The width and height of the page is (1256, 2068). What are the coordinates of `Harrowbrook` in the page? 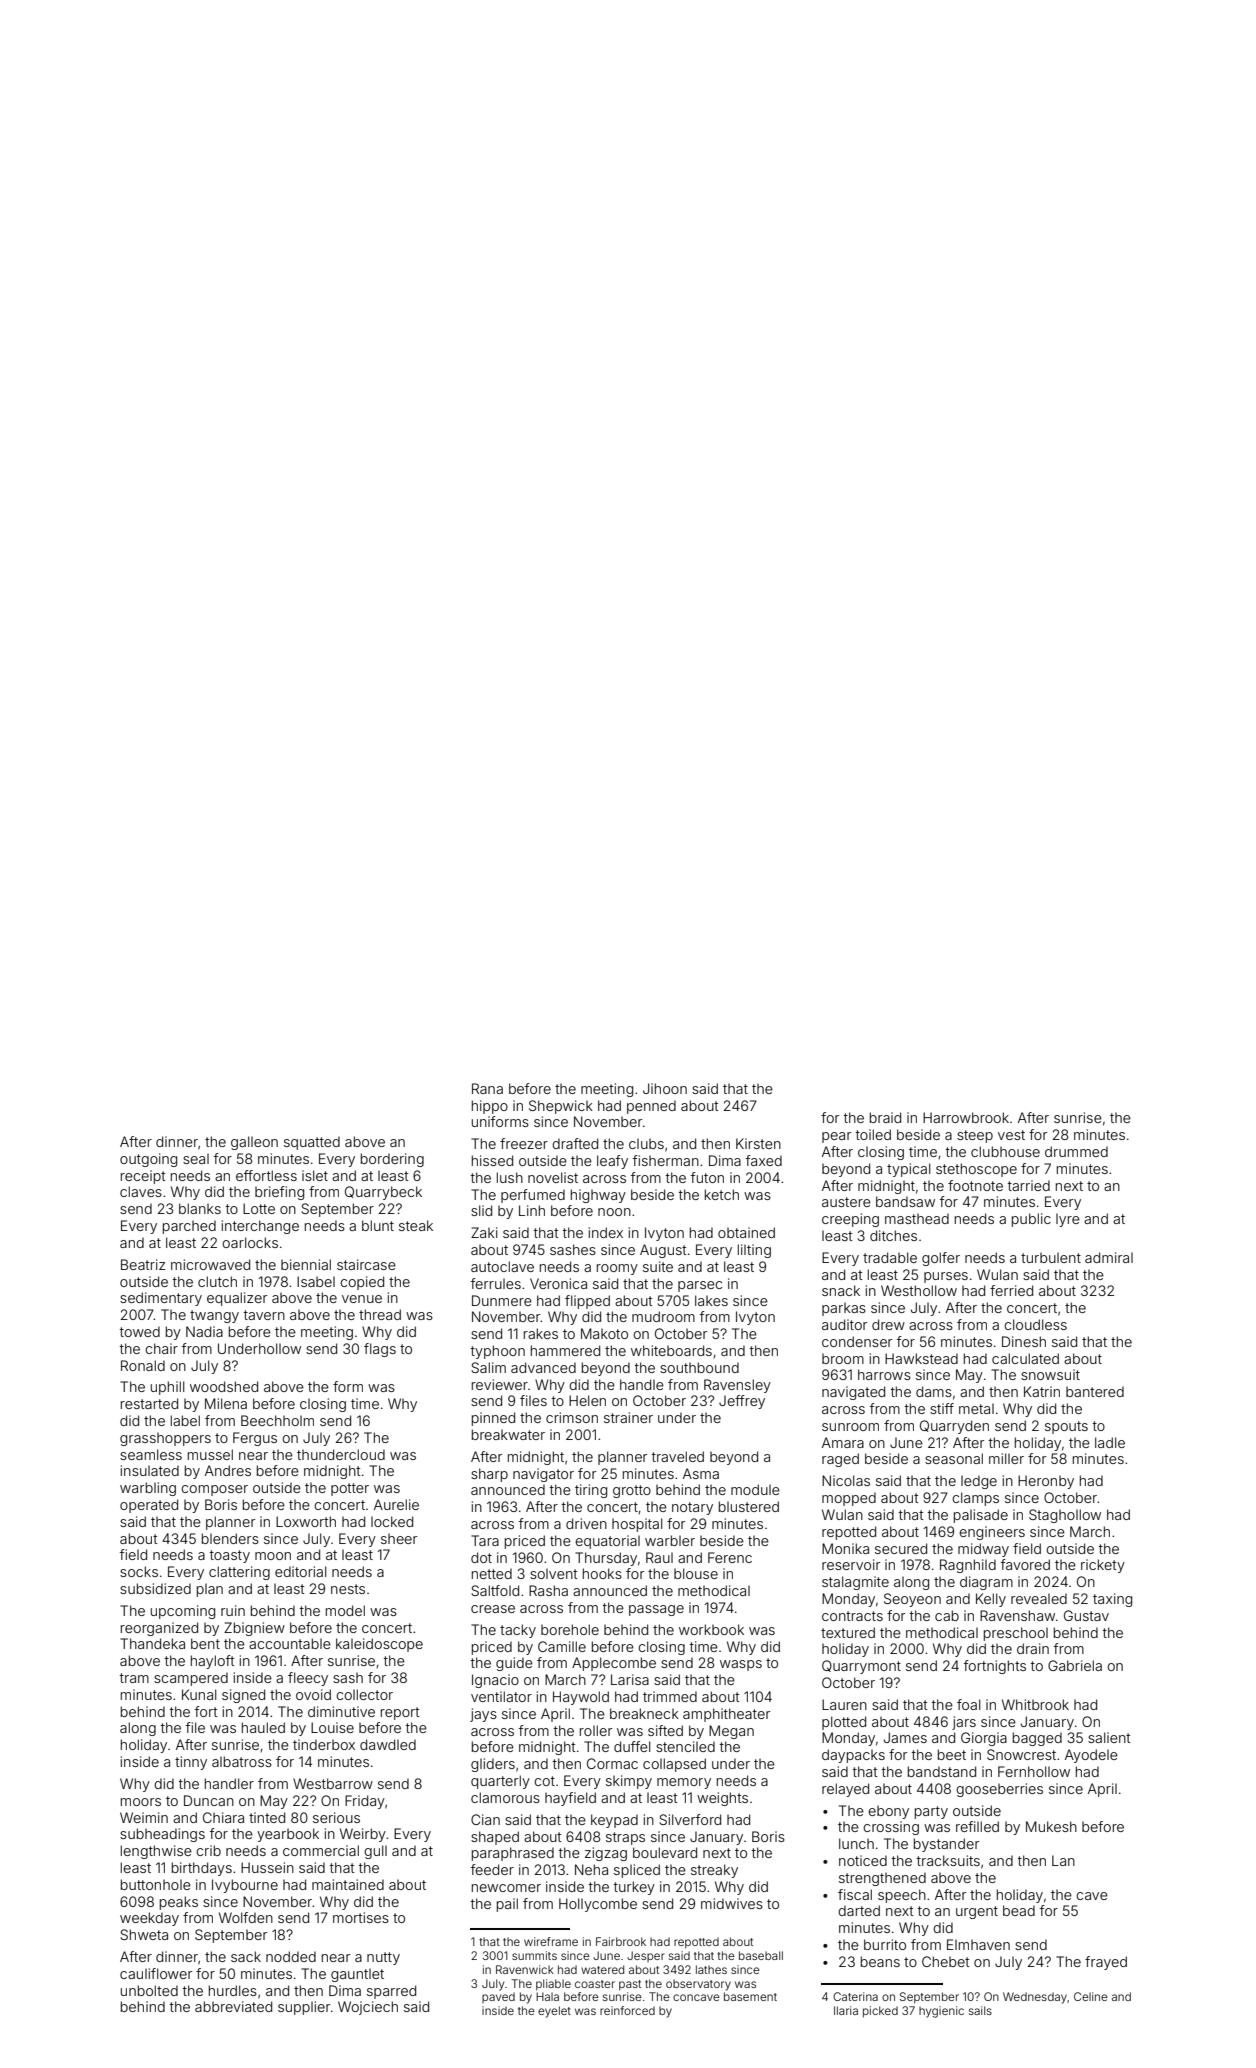 It's located at (966, 1117).
